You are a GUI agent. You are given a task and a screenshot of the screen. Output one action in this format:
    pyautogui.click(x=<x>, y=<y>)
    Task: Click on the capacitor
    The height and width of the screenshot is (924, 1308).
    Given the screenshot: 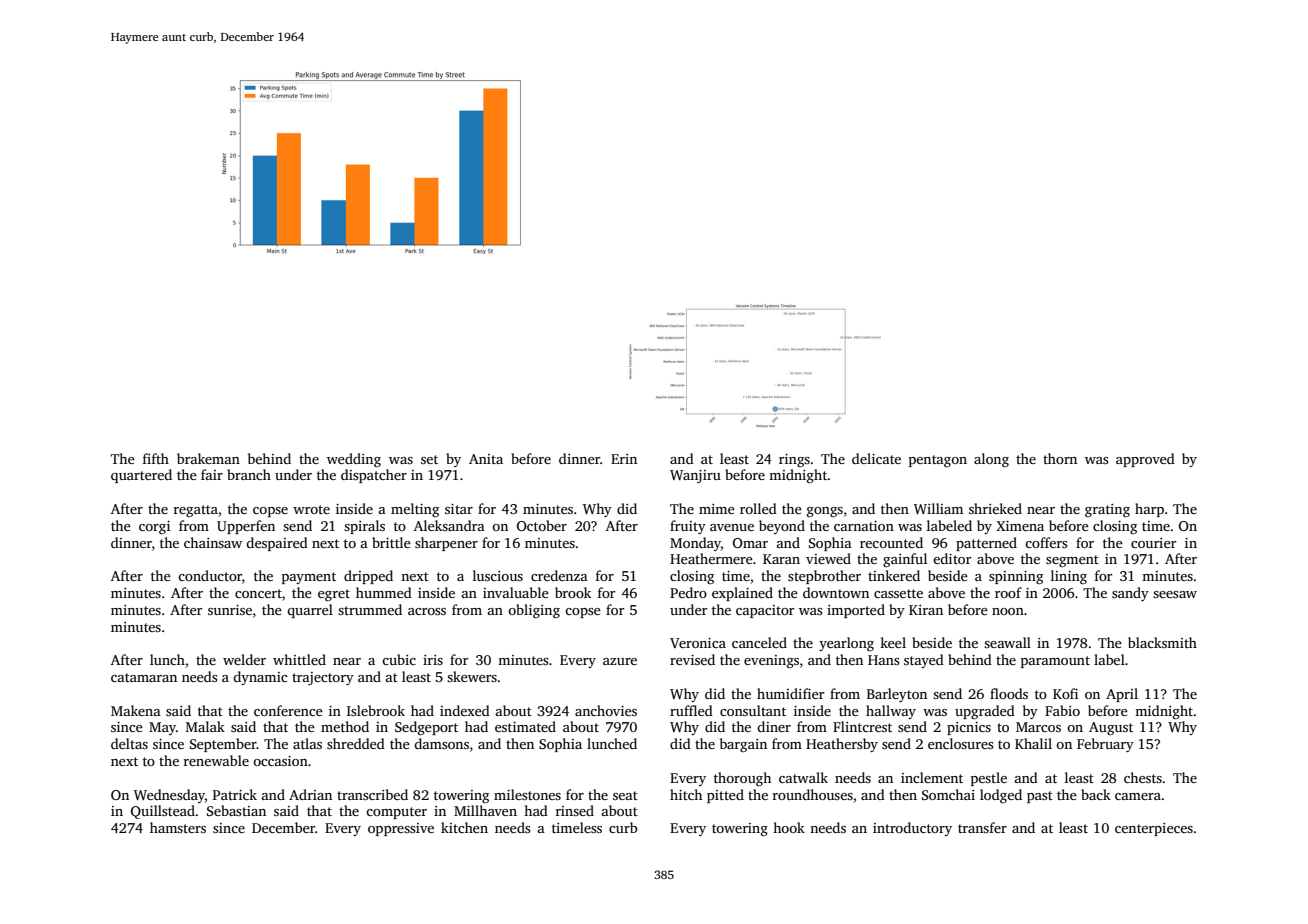 What is the action you would take?
    pyautogui.click(x=765, y=611)
